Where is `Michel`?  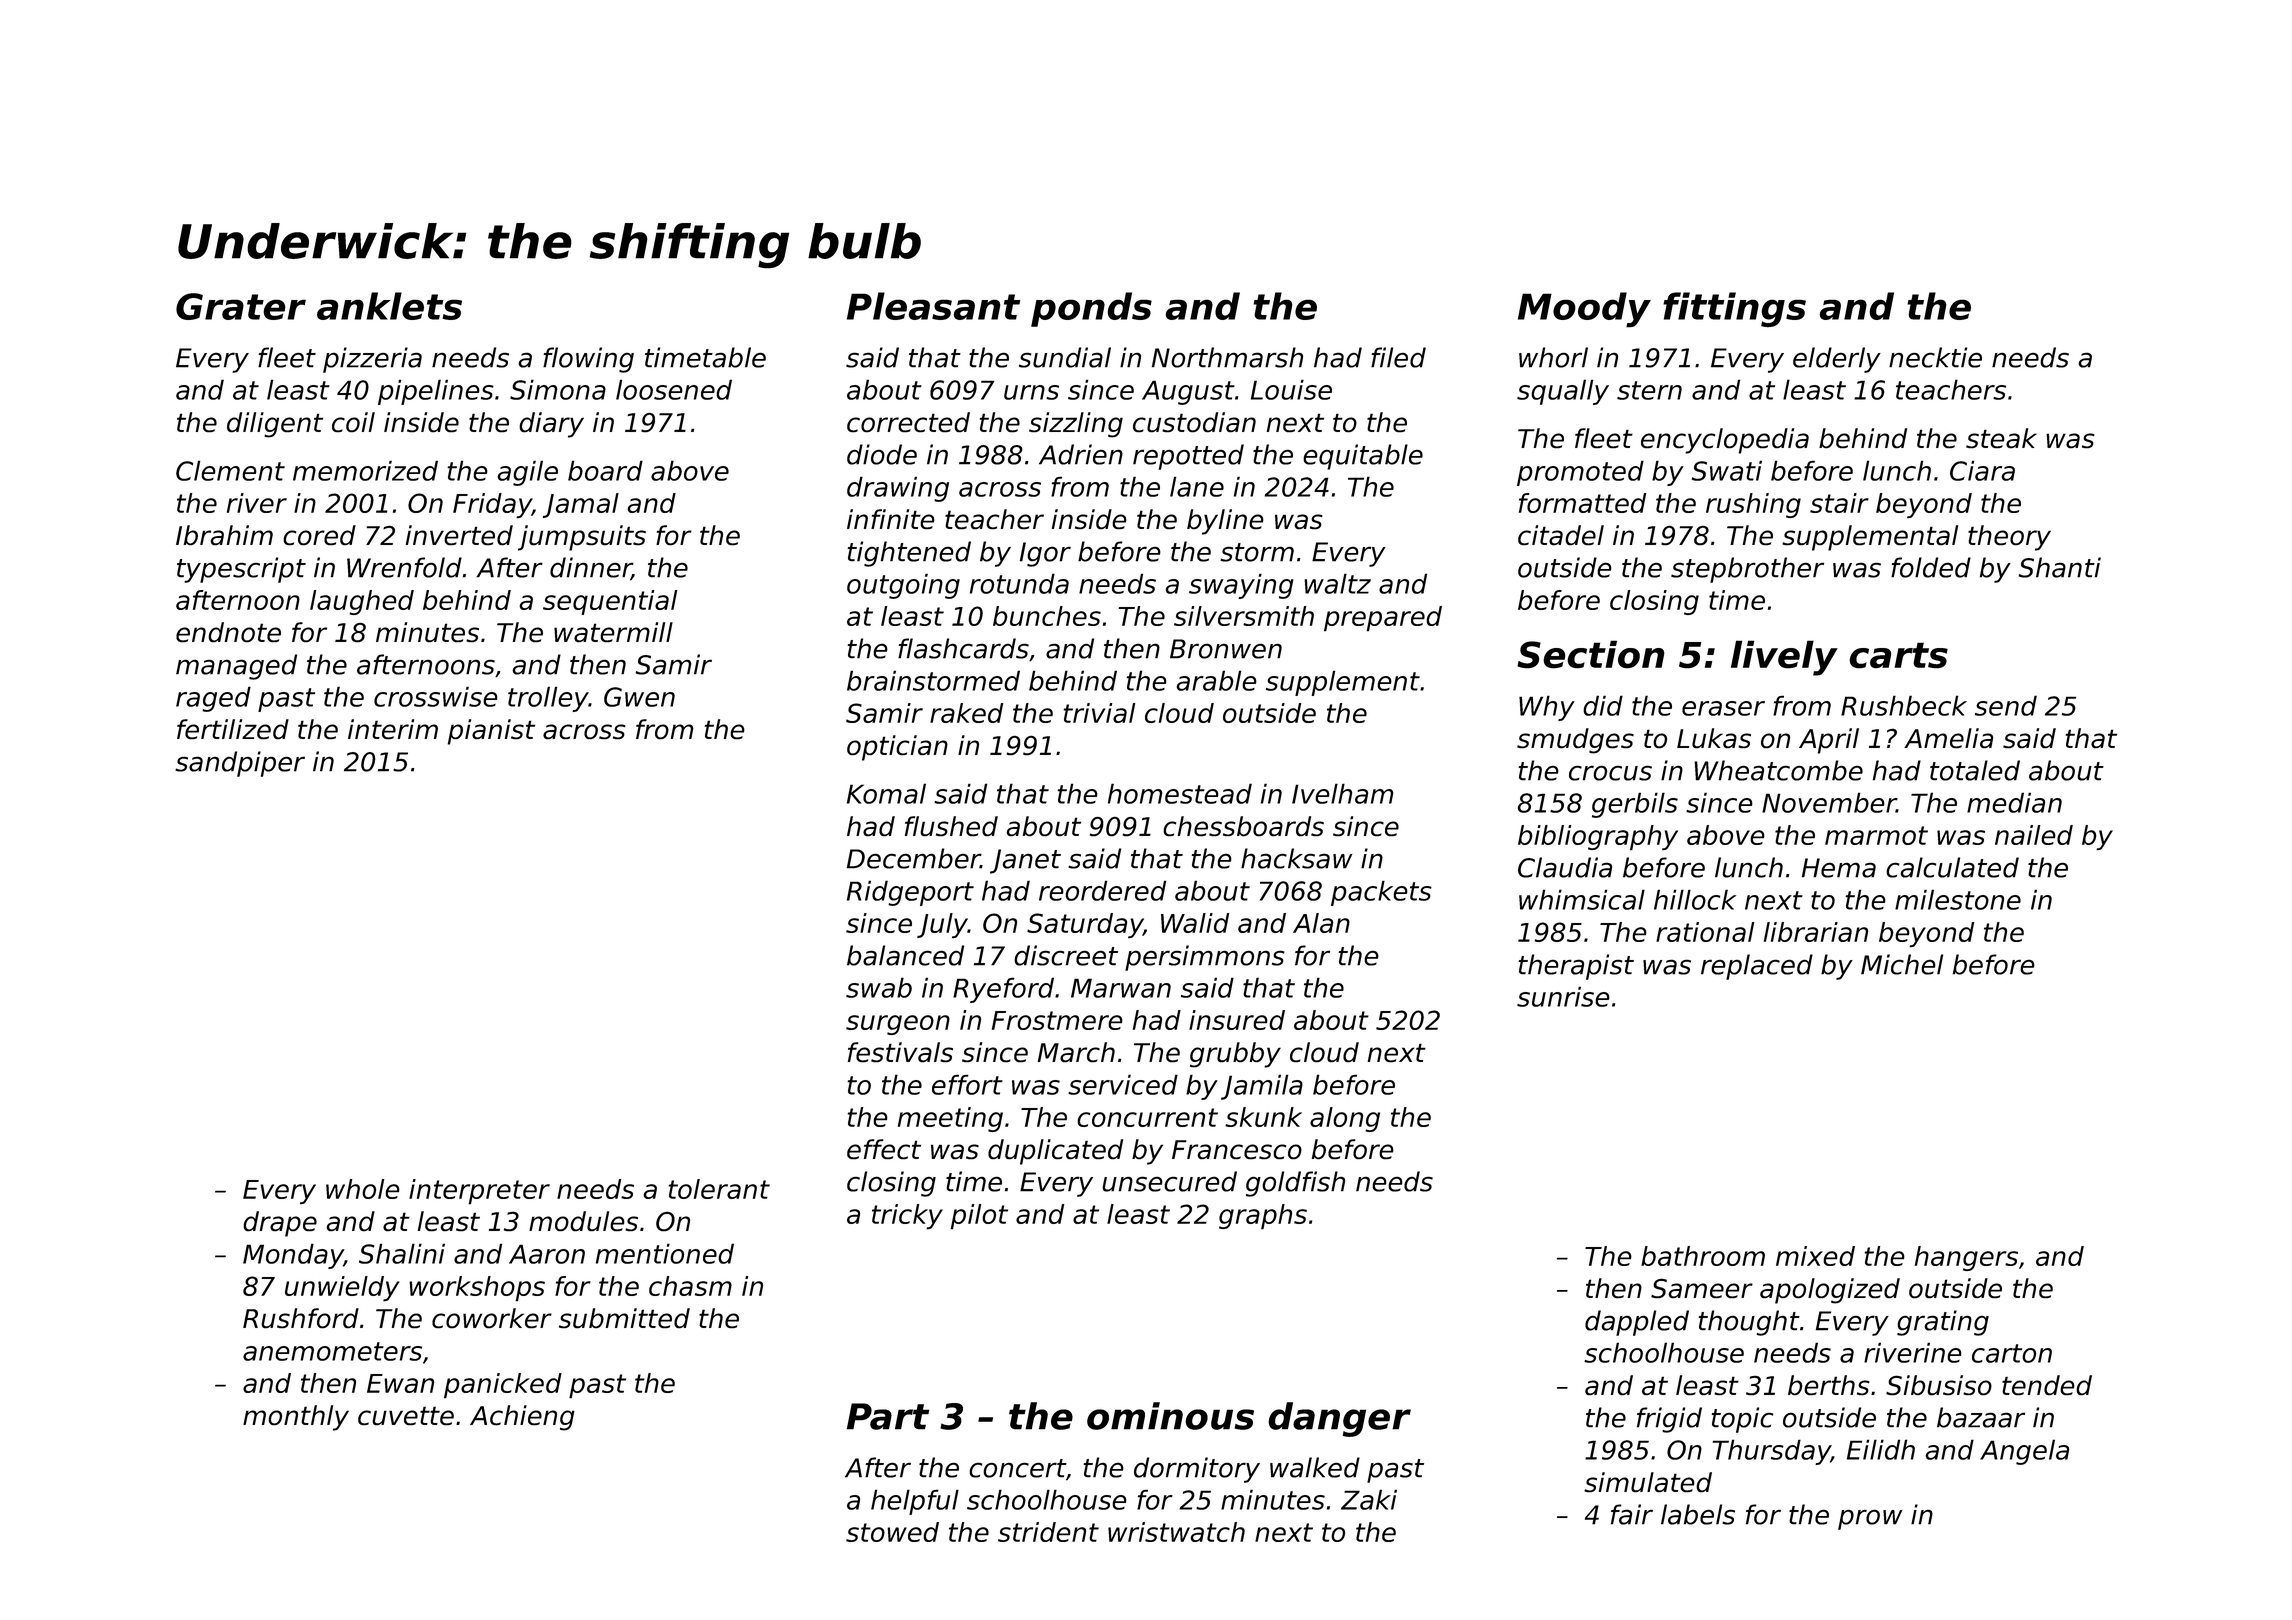 Michel is located at coordinates (1902, 964).
